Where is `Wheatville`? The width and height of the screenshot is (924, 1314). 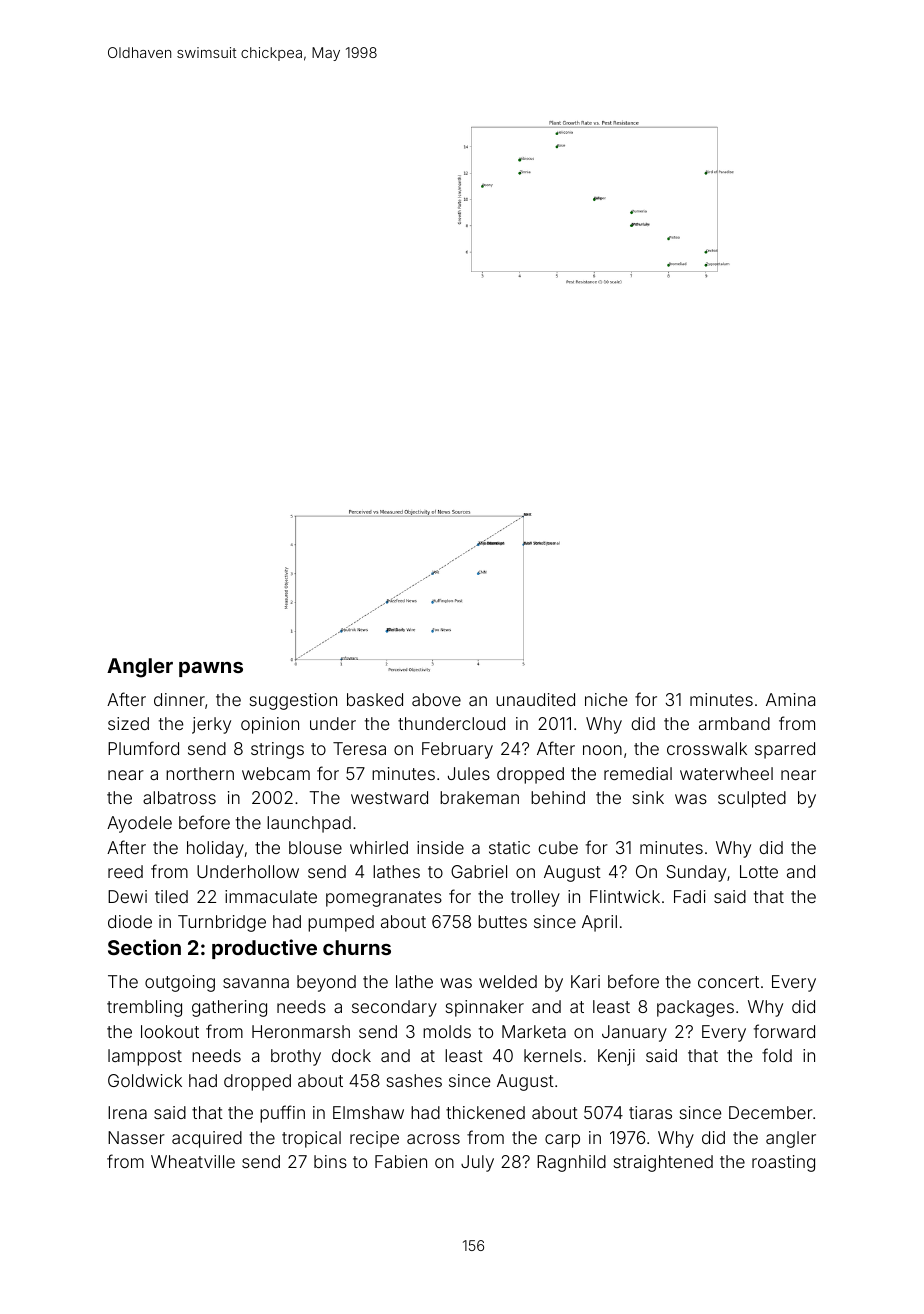 Wheatville is located at coordinates (193, 1161).
